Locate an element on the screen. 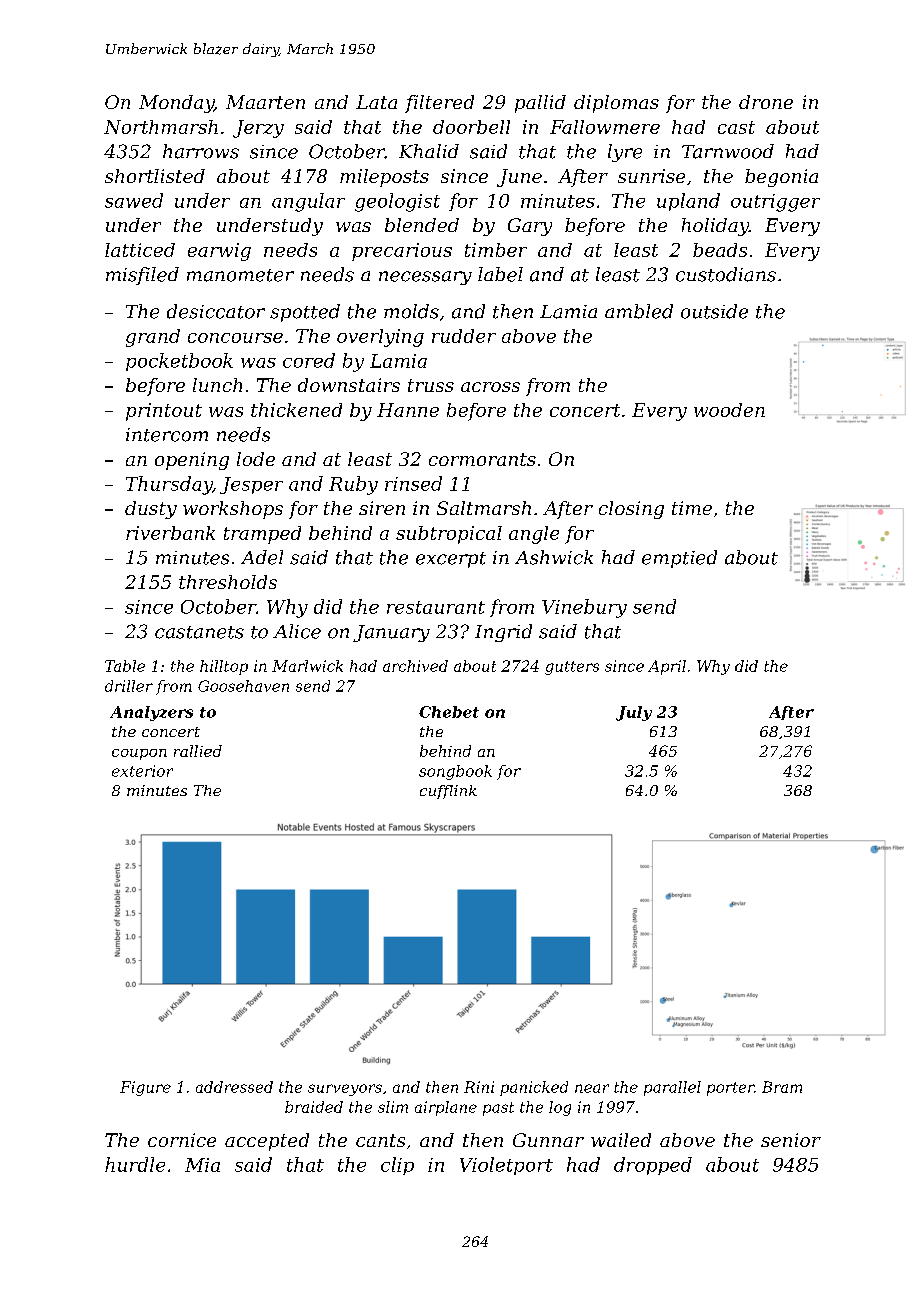  Violetport is located at coordinates (506, 1166).
